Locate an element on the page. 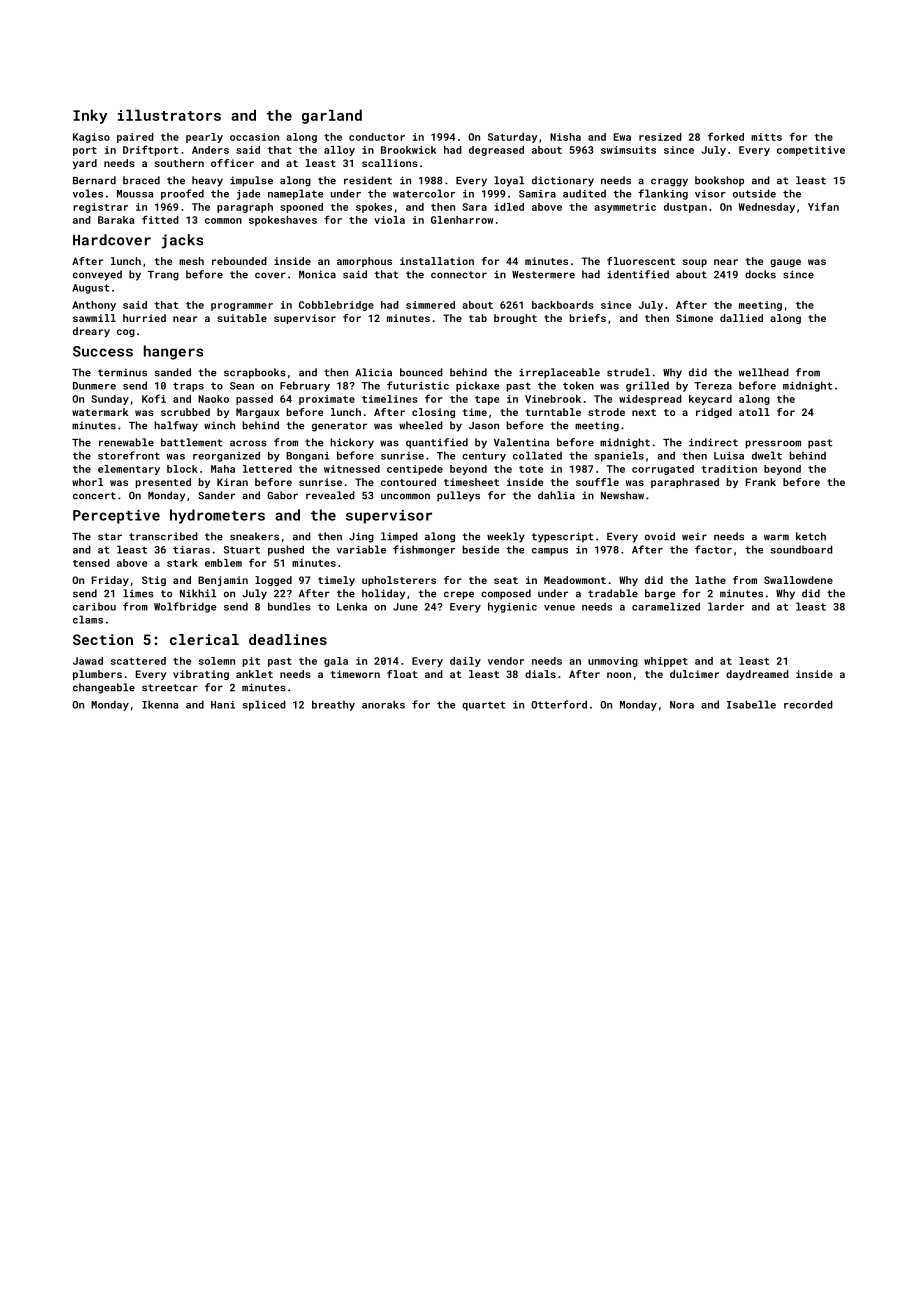 Image resolution: width=924 pixels, height=1308 pixels. renewable is located at coordinates (126, 442).
